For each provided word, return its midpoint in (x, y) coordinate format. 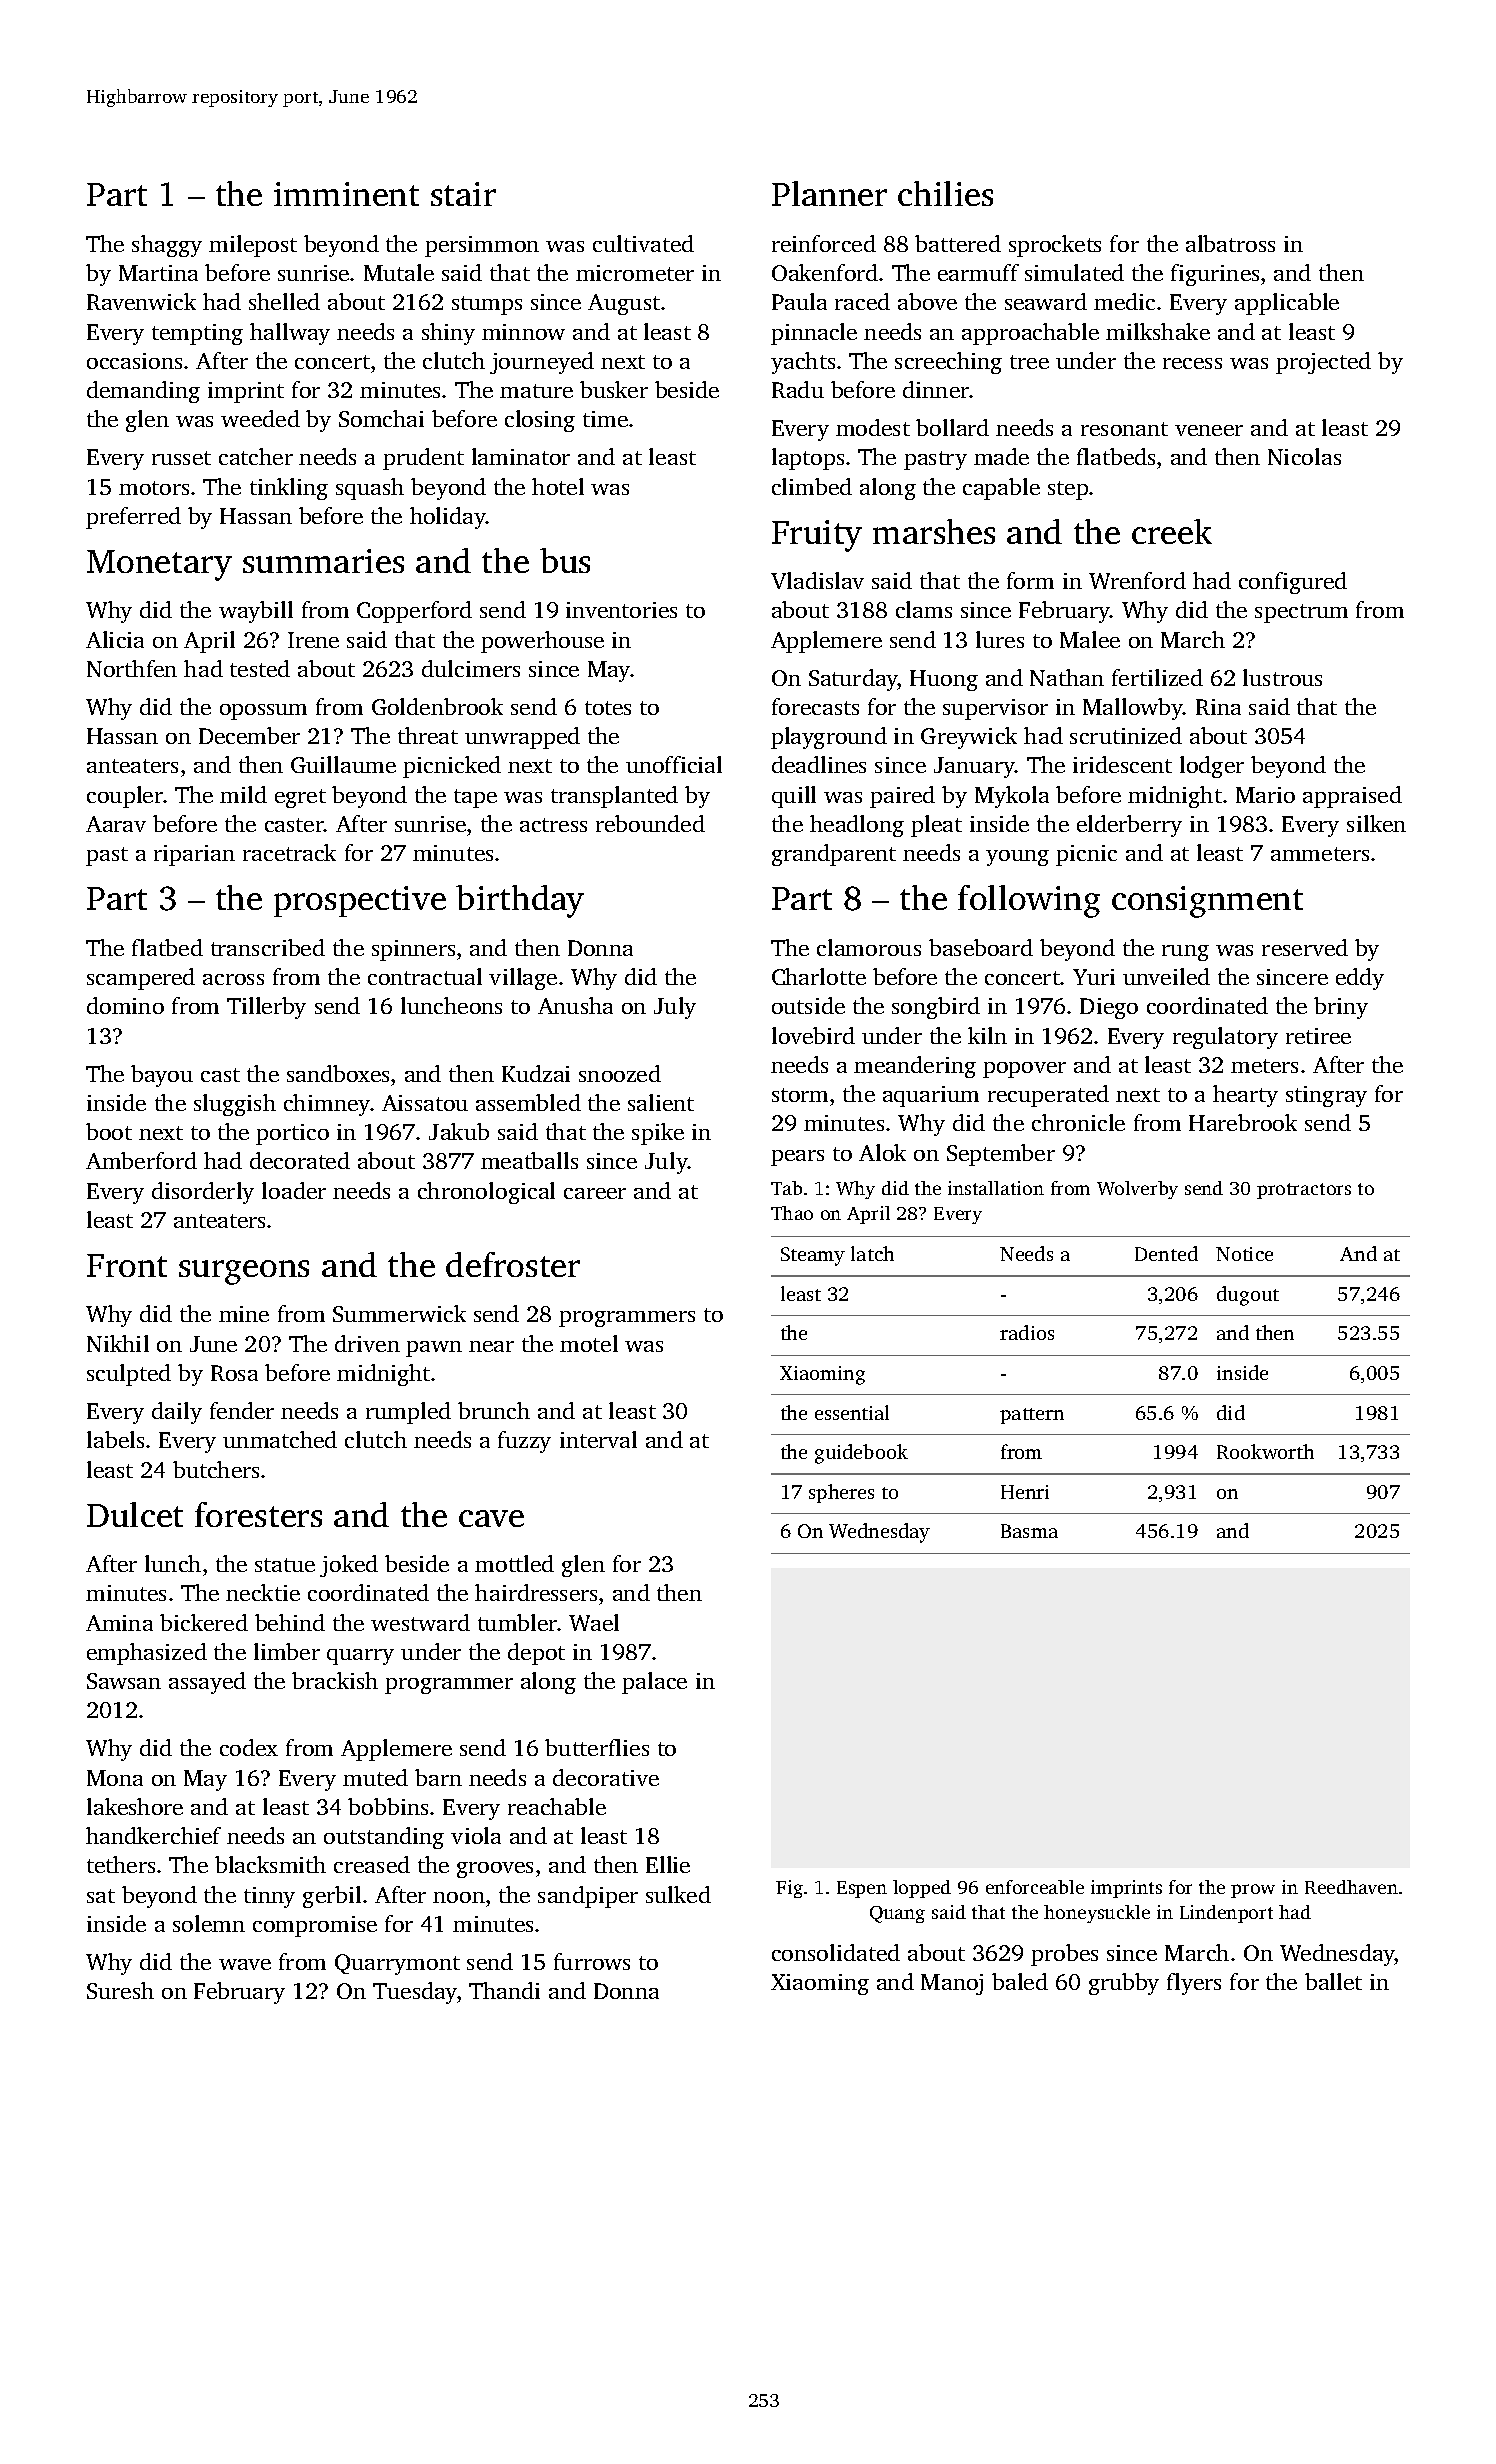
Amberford (141, 1160)
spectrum (1301, 613)
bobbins (388, 1806)
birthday (520, 901)
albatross (1230, 243)
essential (852, 1412)
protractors (1304, 1191)
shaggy (167, 246)
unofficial (674, 764)
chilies (945, 193)
